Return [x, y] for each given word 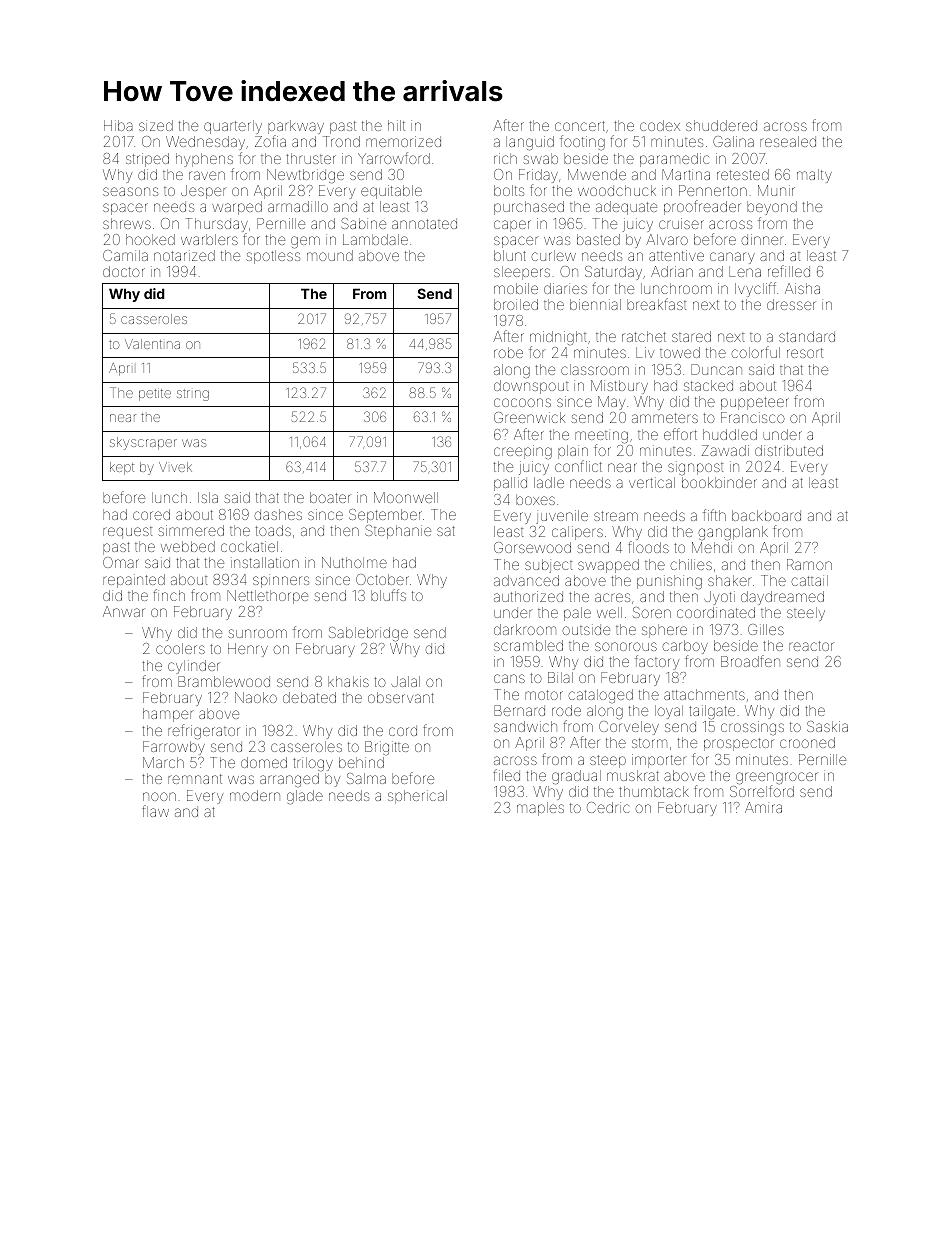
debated [309, 697]
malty [814, 176]
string [193, 395]
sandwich [525, 726]
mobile [516, 288]
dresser [791, 304]
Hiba [118, 125]
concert [580, 126]
